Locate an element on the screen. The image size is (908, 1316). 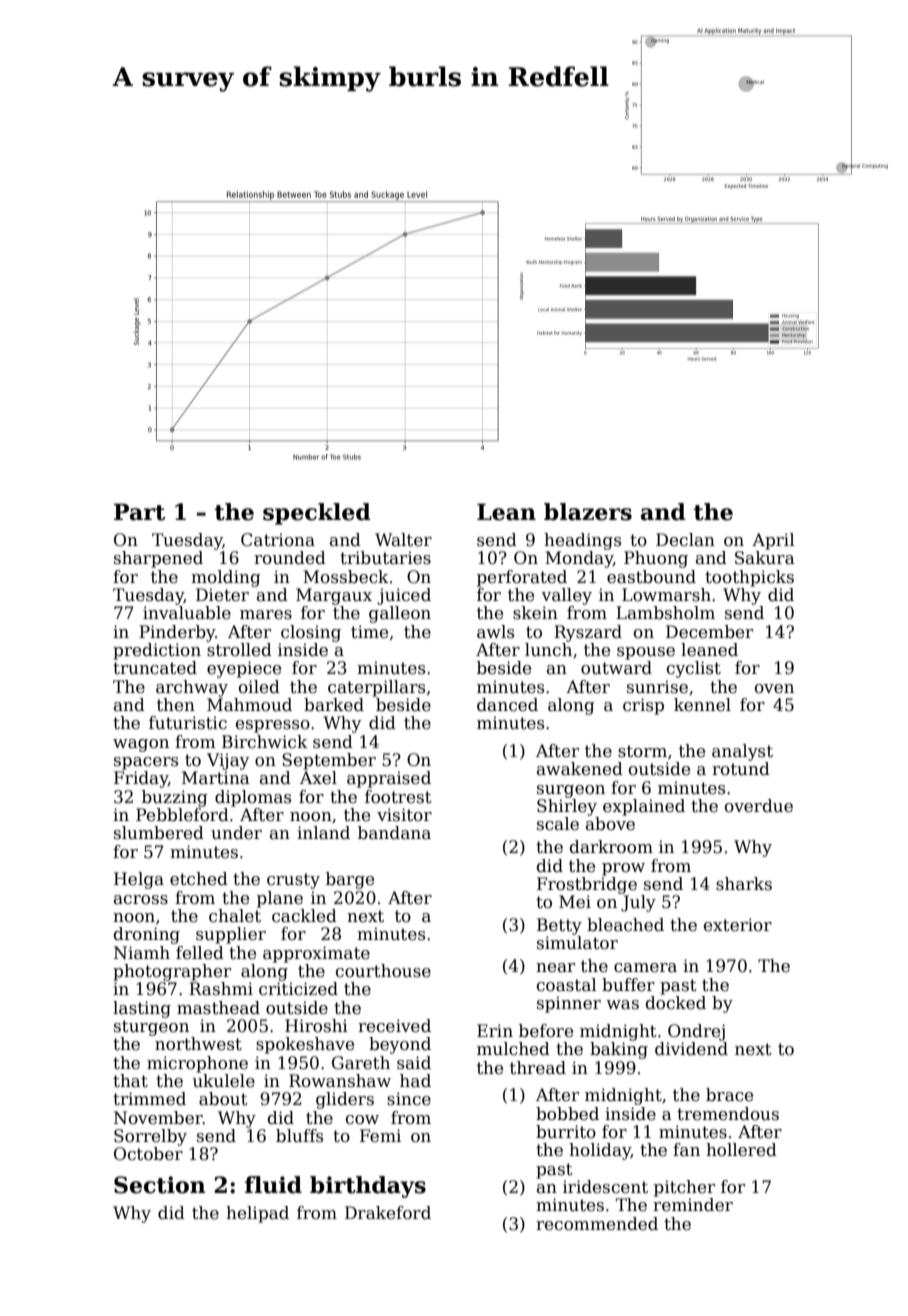
masthead is located at coordinates (218, 1008).
